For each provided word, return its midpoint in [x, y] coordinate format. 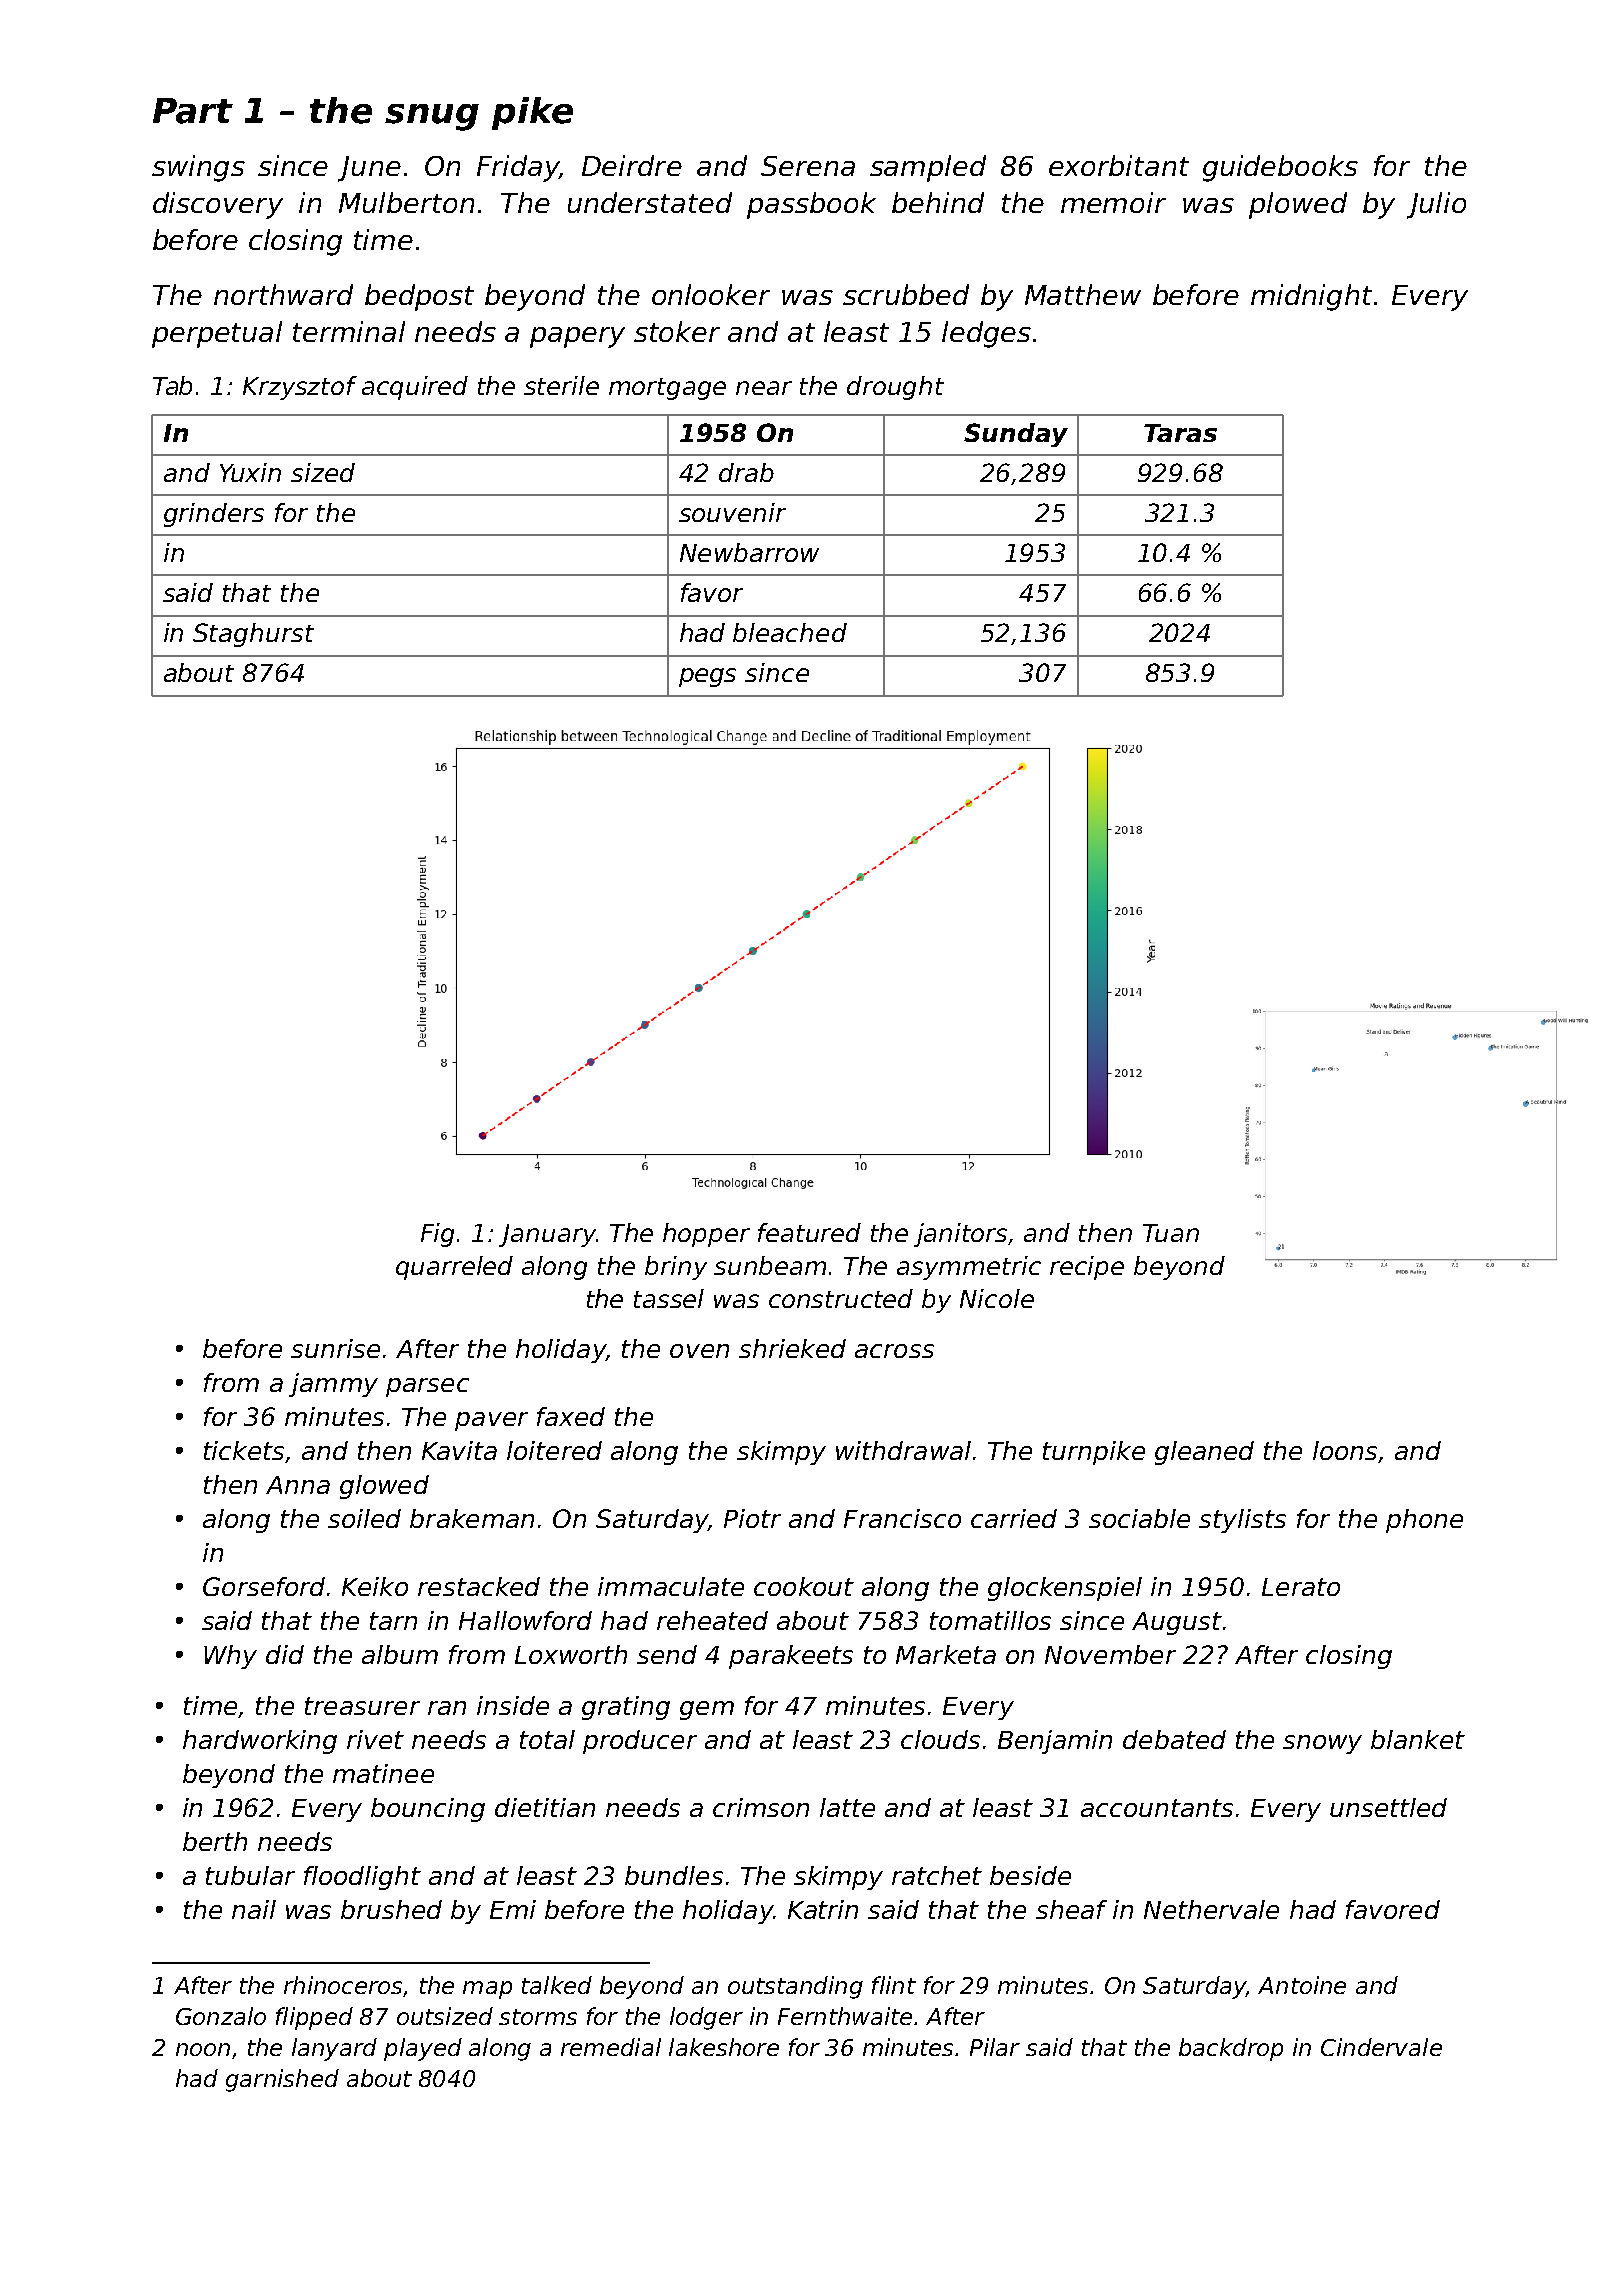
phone [1424, 1521]
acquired [415, 388]
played [423, 2049]
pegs [707, 677]
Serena [808, 166]
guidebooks [1280, 168]
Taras [1180, 433]
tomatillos [990, 1620]
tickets [244, 1450]
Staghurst [253, 635]
